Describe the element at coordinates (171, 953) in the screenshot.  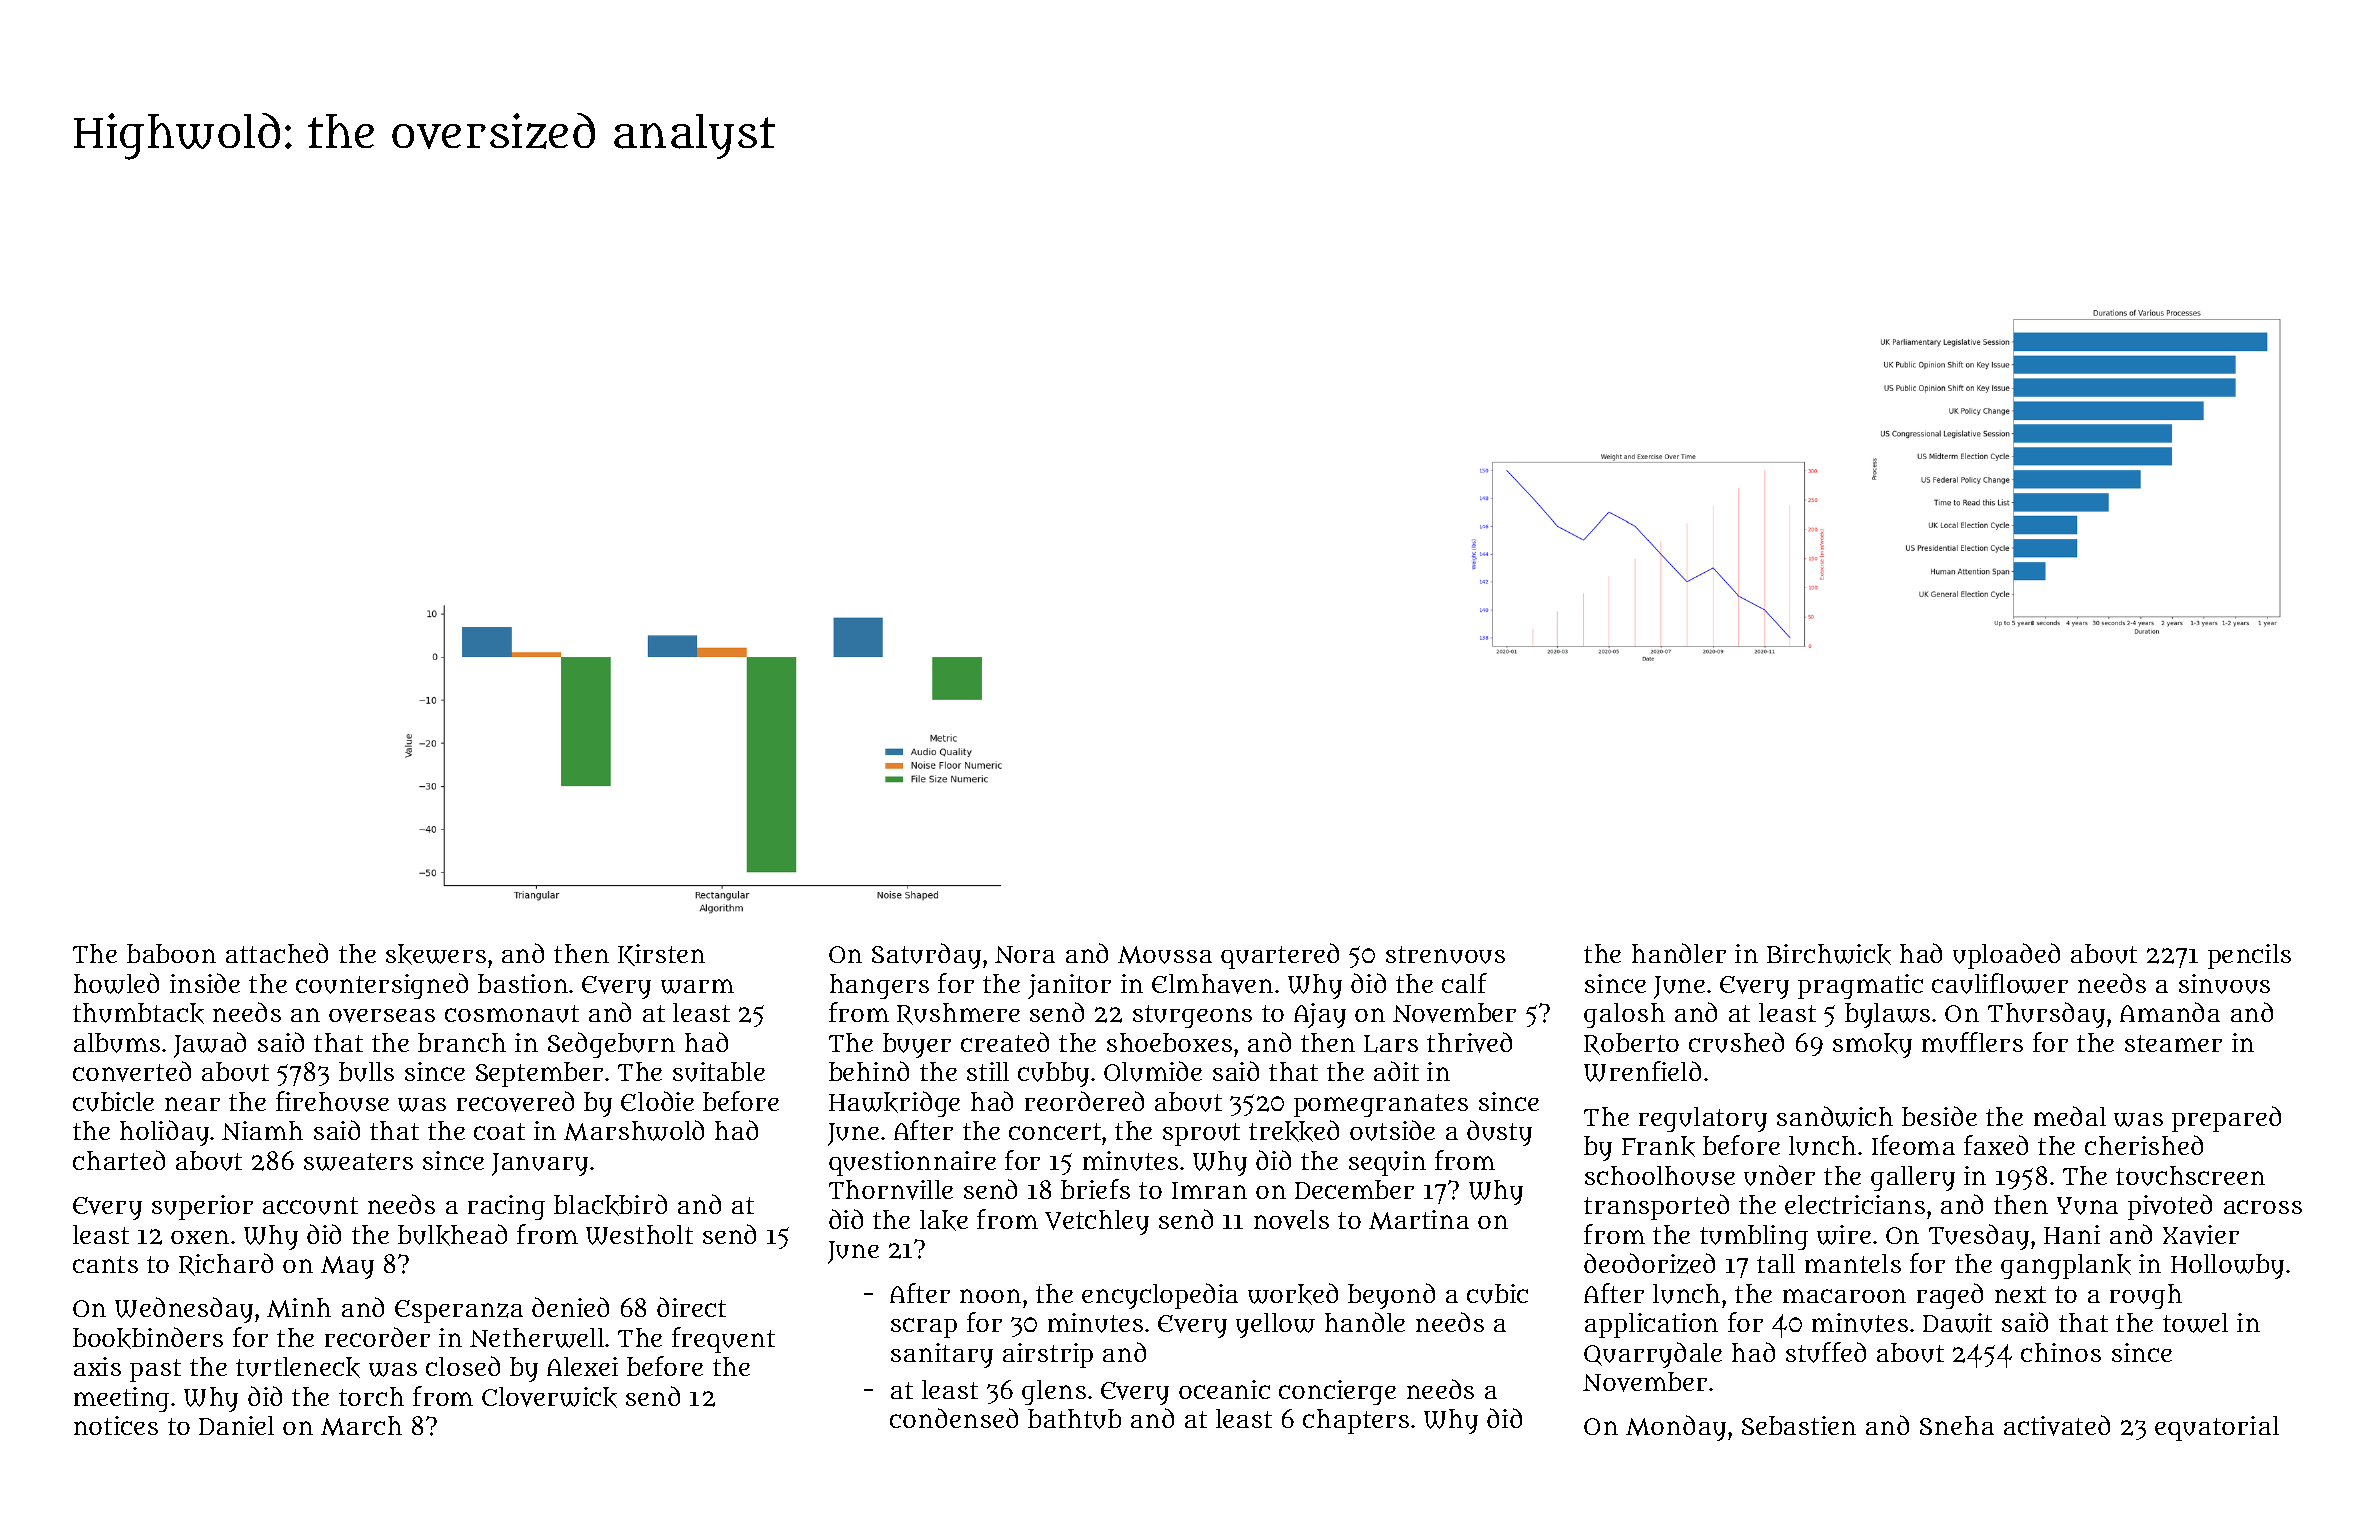
I see `baboon` at that location.
